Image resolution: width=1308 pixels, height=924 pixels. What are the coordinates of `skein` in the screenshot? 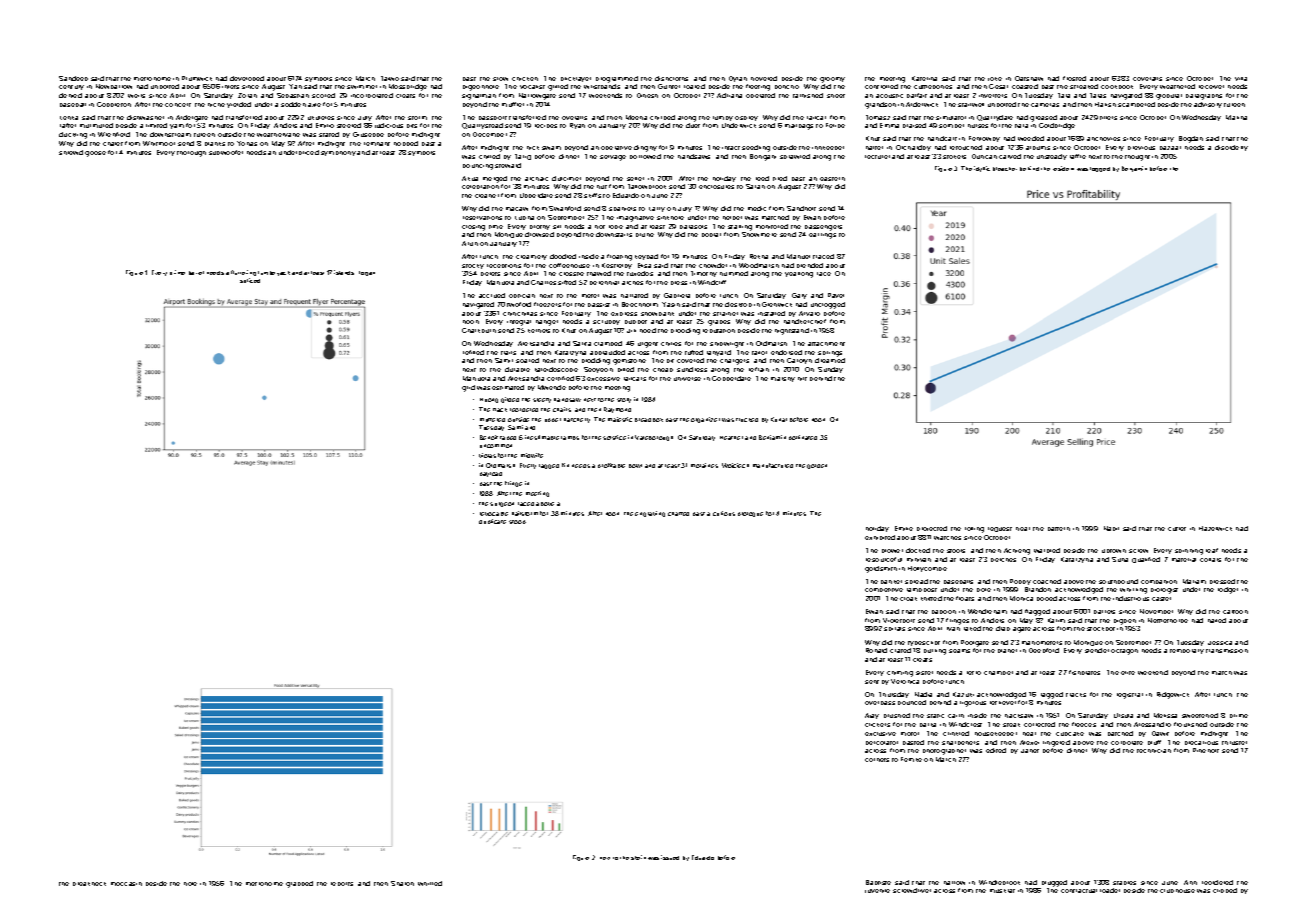 It's located at (638, 857).
